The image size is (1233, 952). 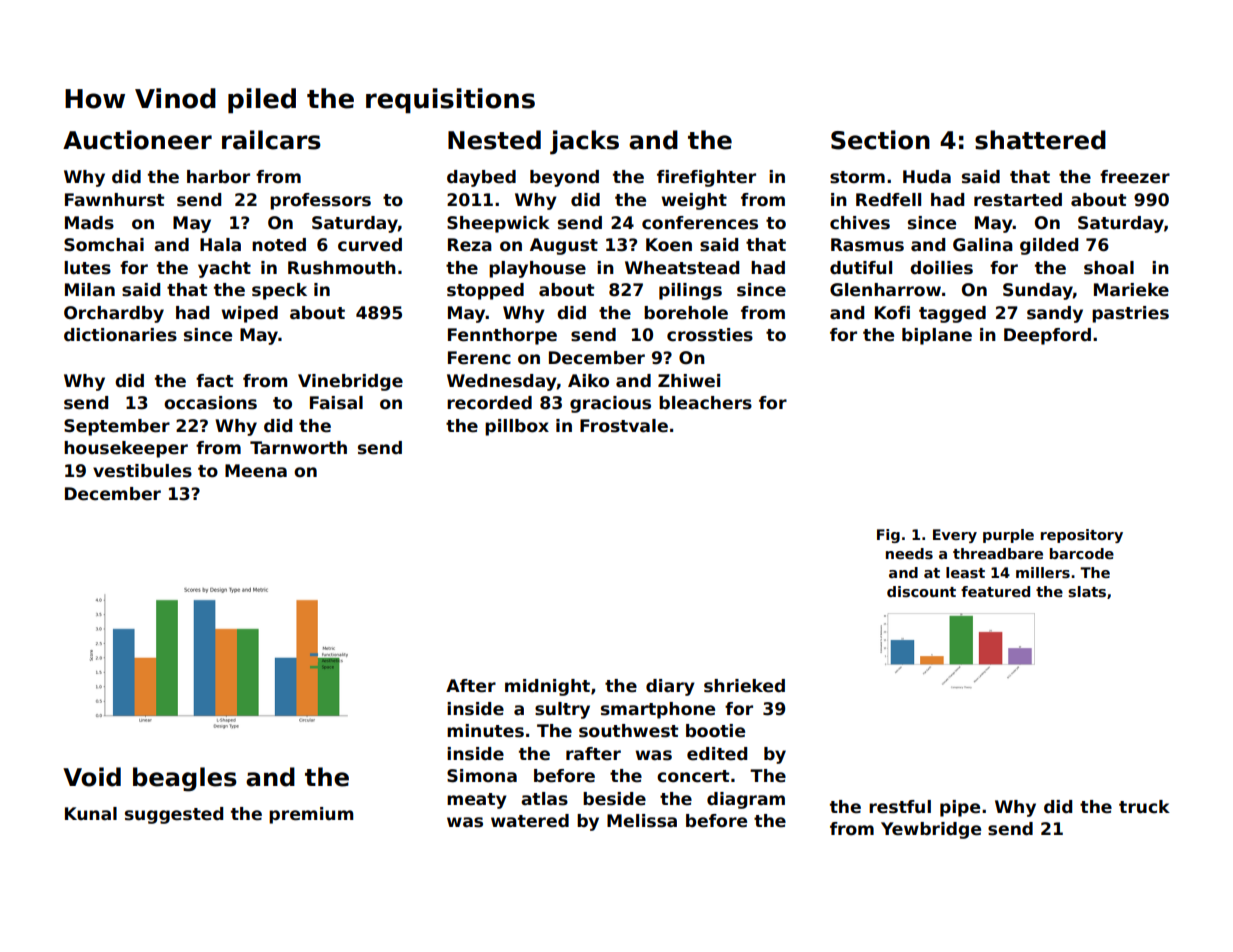 What do you see at coordinates (137, 140) in the screenshot?
I see `Auctioneer` at bounding box center [137, 140].
